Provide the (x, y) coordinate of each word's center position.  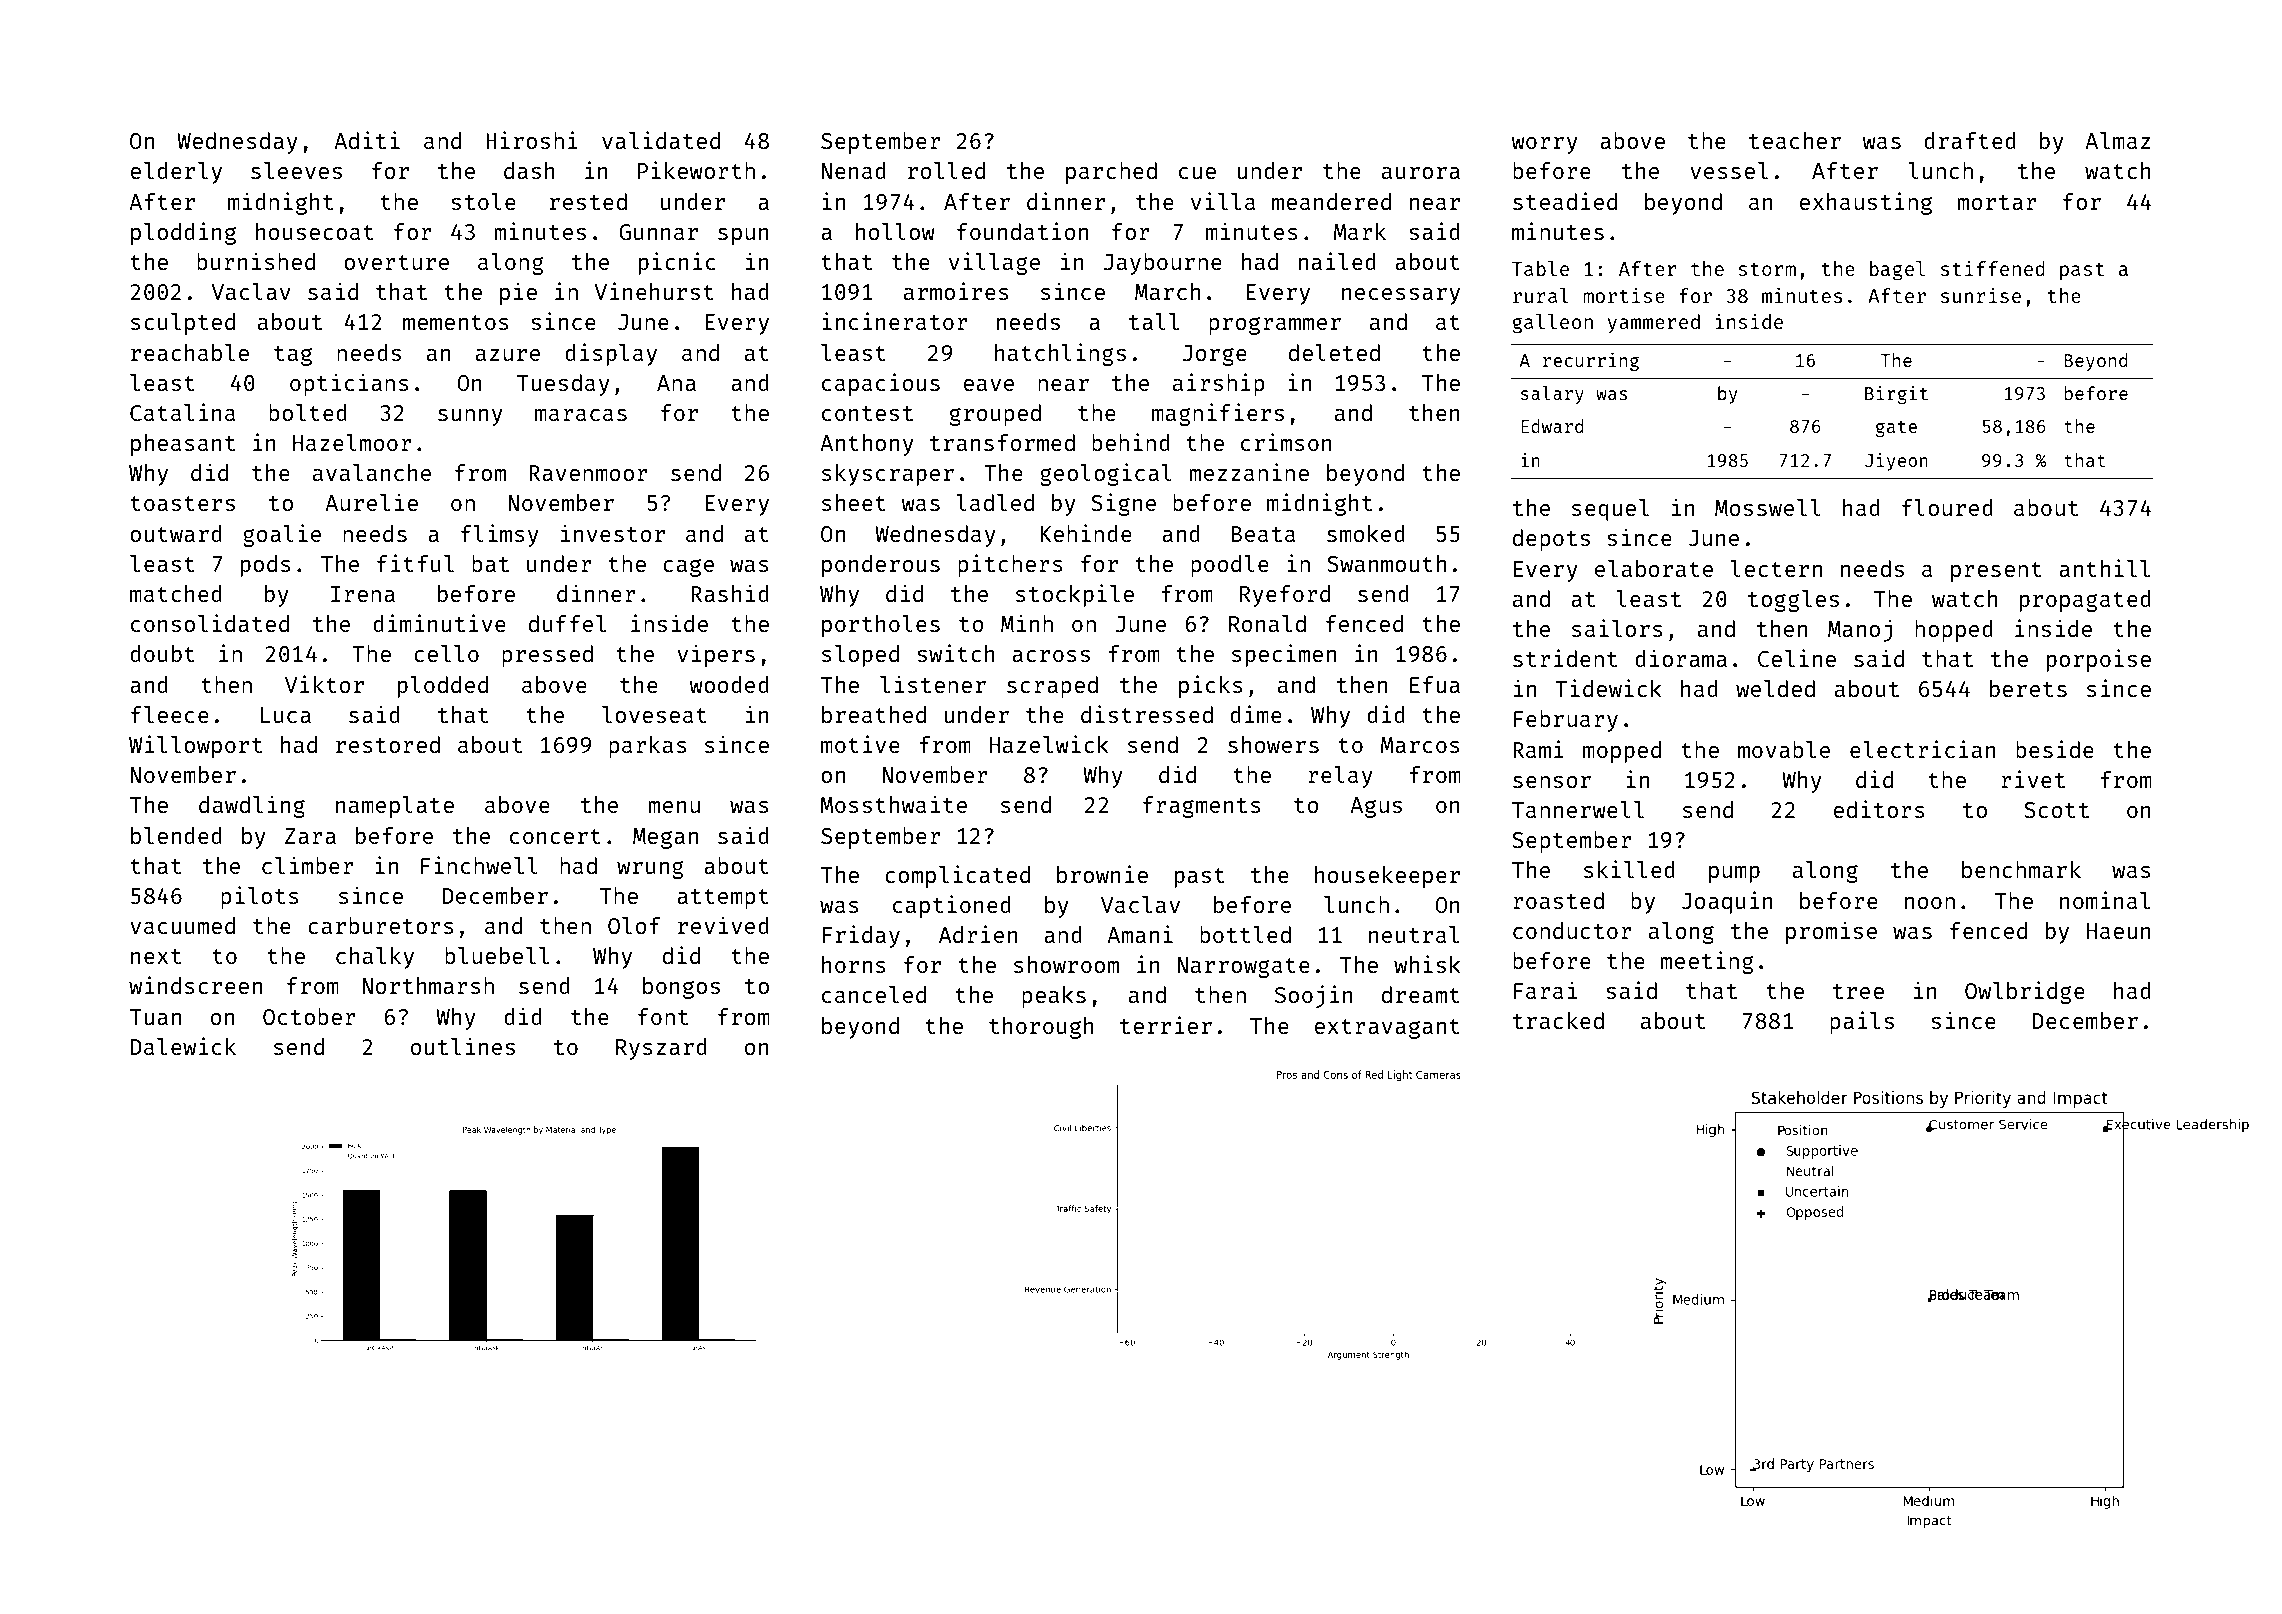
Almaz (2117, 140)
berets (2028, 688)
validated (661, 140)
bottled (1245, 934)
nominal (2105, 900)
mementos (456, 322)
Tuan (155, 1017)
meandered (1331, 201)
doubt (162, 653)
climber (308, 865)
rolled (946, 170)
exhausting (1865, 203)
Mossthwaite (893, 804)
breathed (874, 714)
